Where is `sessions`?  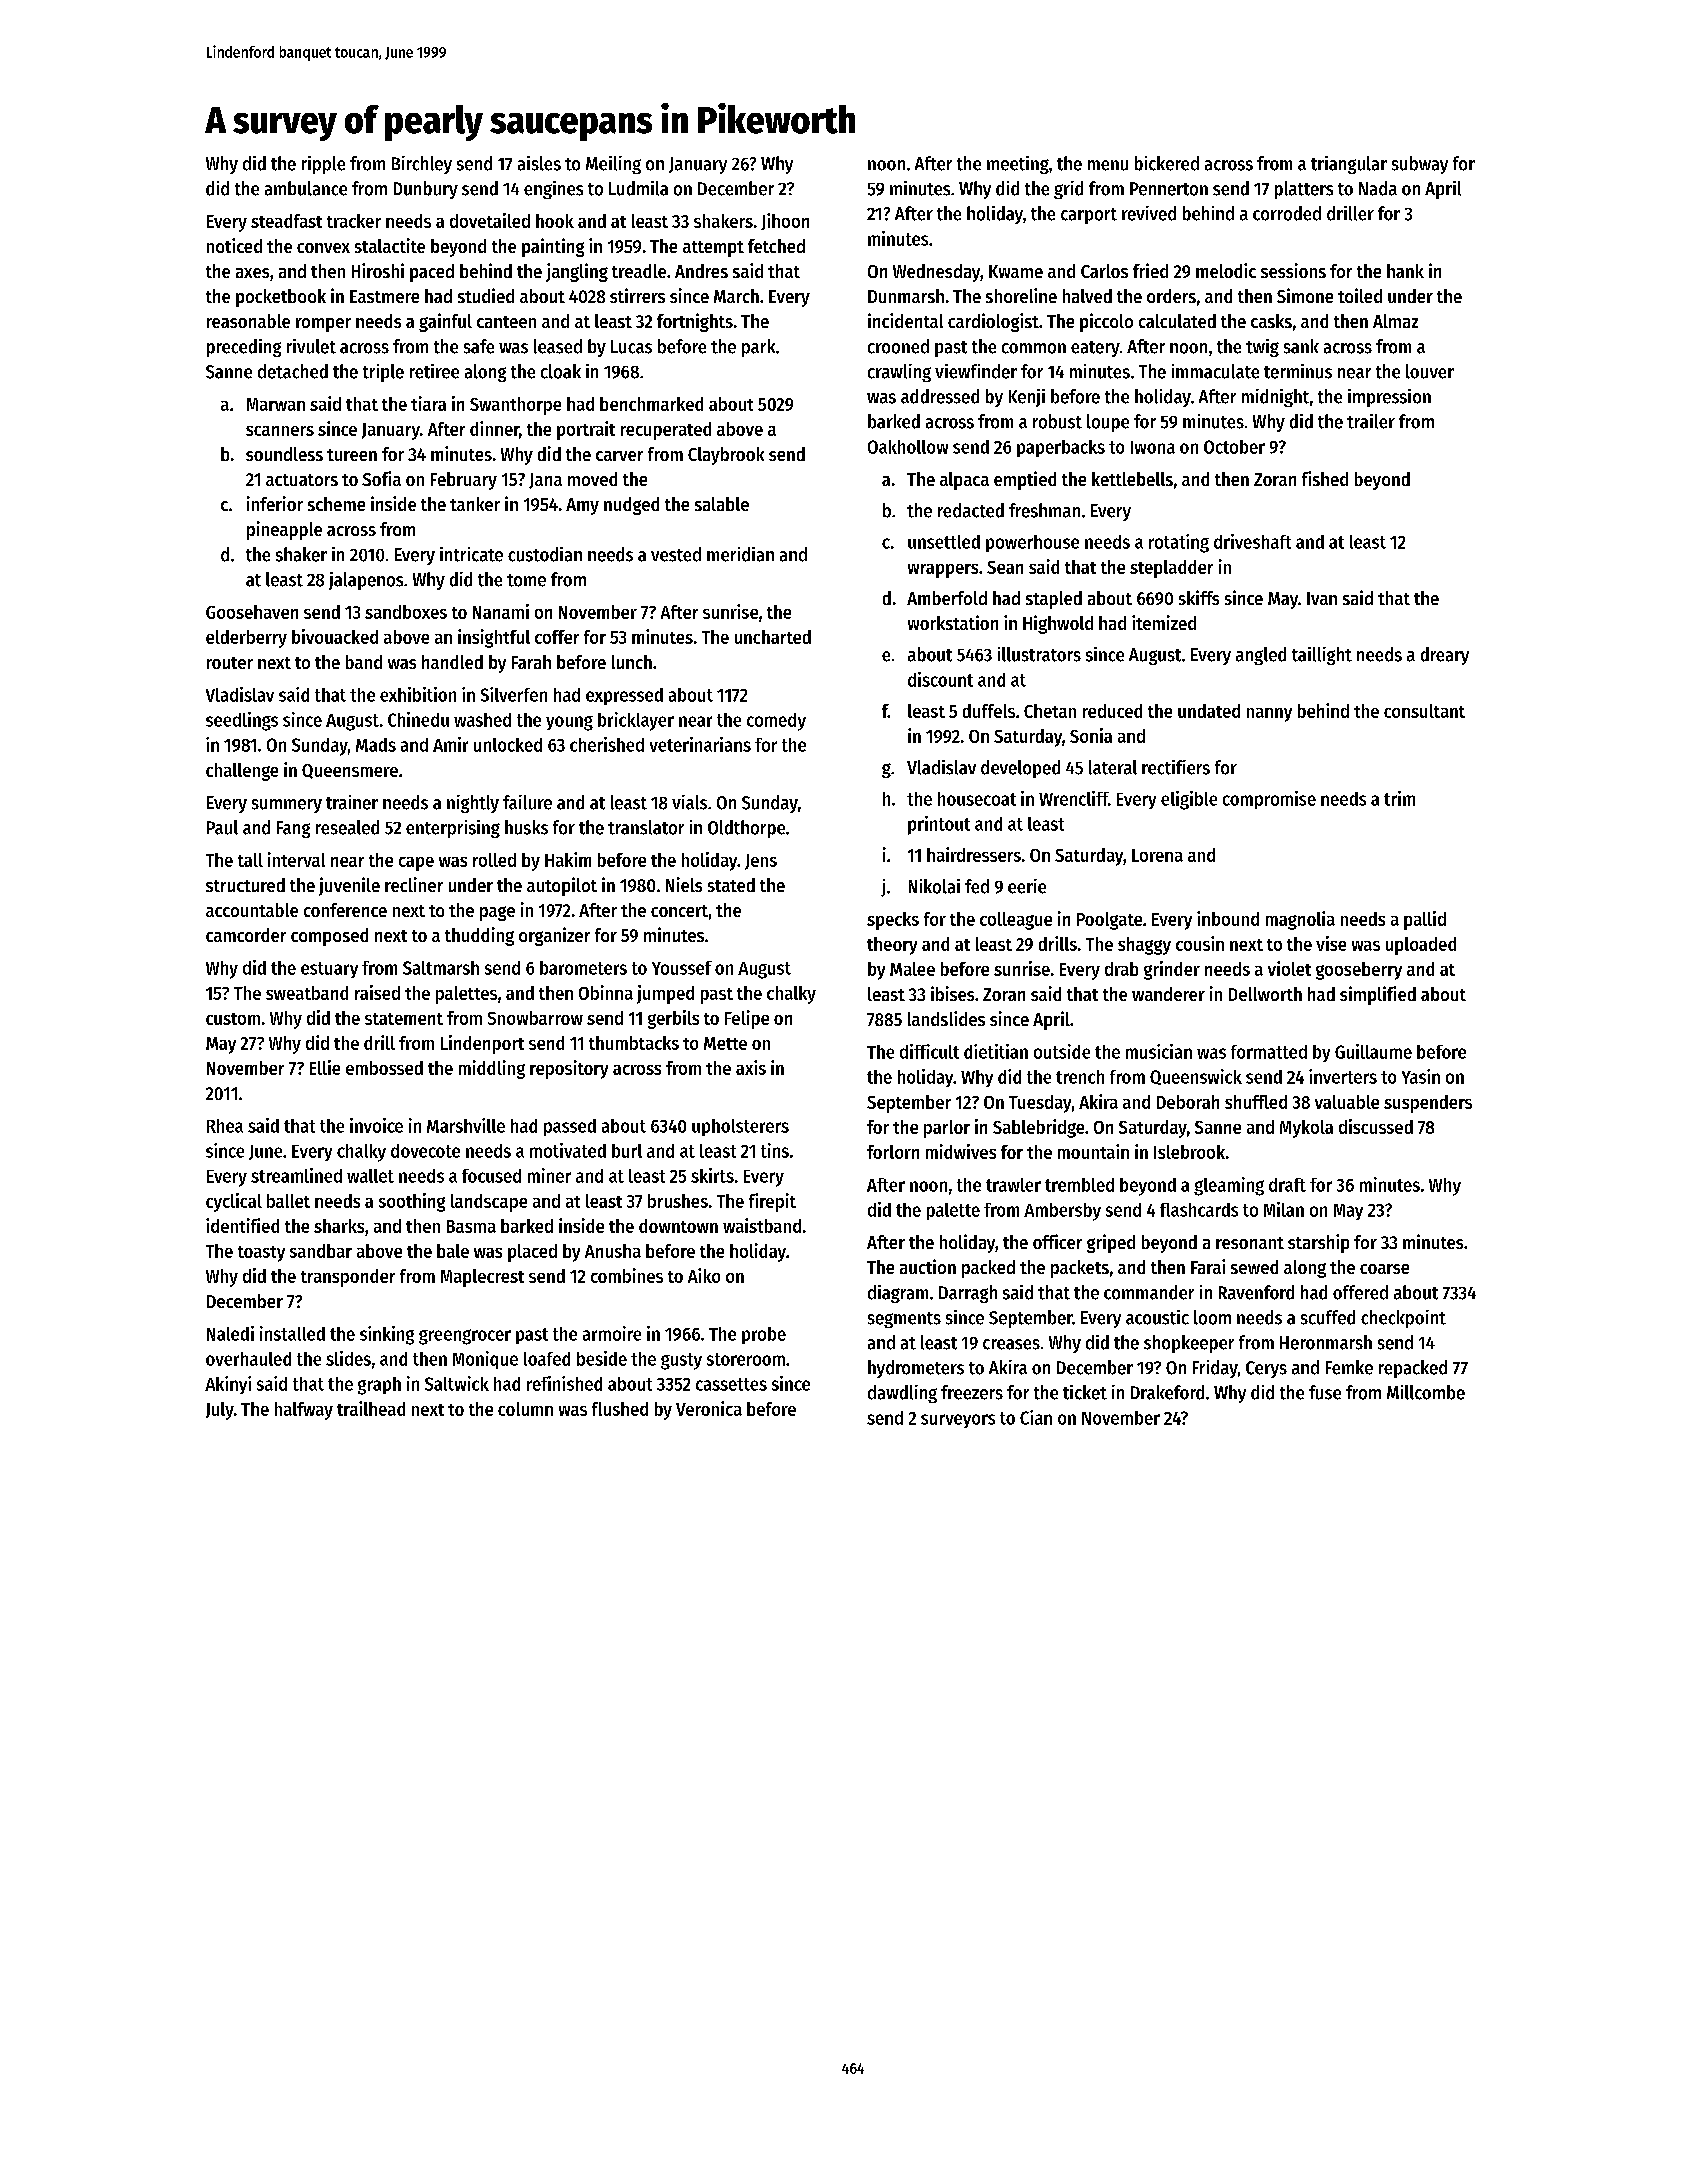 sessions is located at coordinates (1293, 270).
